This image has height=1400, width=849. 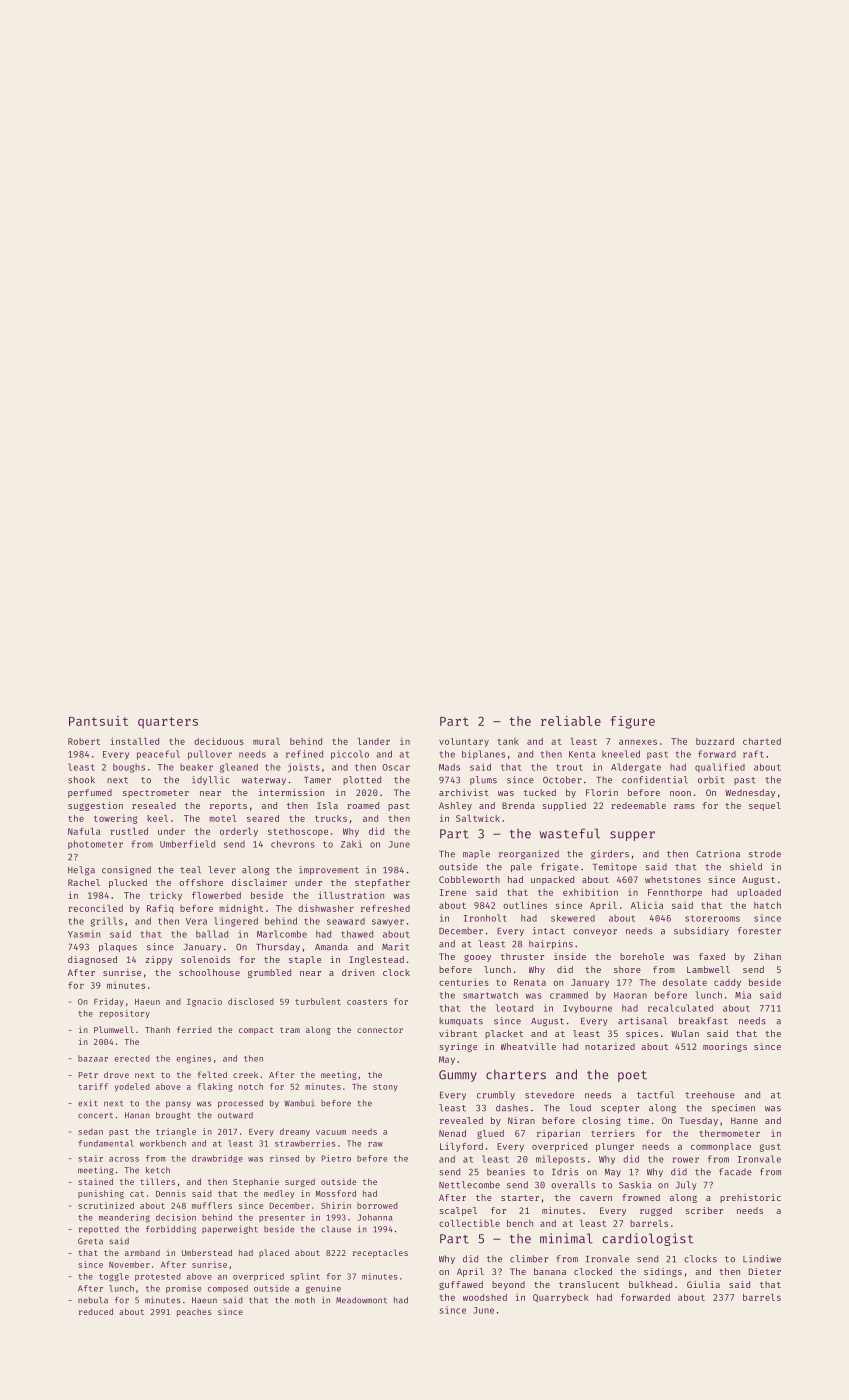 I want to click on Giulia, so click(x=703, y=1284).
